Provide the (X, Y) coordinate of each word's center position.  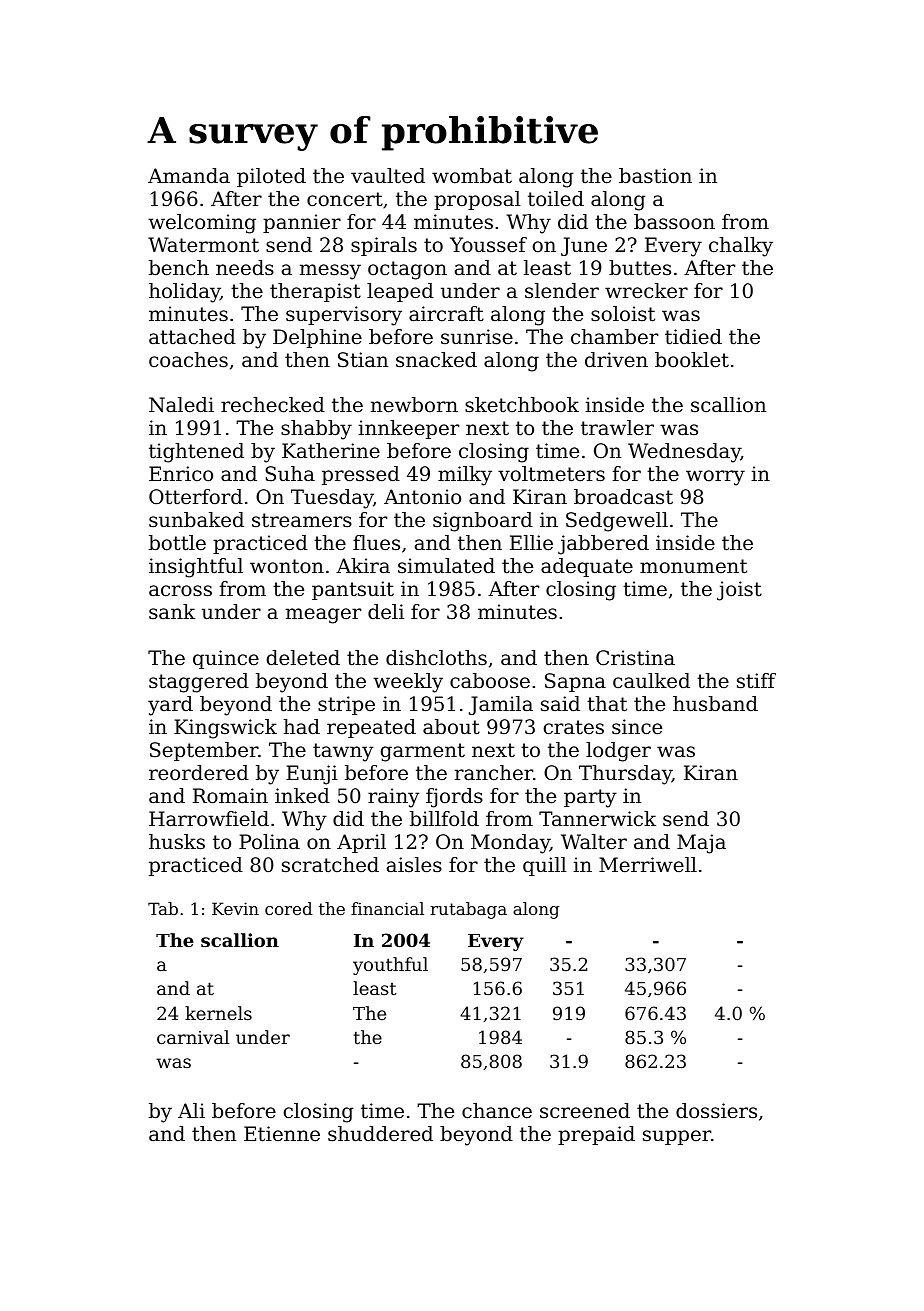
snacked (436, 360)
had (301, 727)
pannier (302, 223)
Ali (191, 1110)
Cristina (635, 658)
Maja (701, 844)
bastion (655, 176)
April (361, 843)
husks (177, 842)
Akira (363, 566)
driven (616, 360)
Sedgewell (617, 522)
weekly (408, 683)
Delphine (317, 338)
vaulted (388, 176)
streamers (302, 520)
